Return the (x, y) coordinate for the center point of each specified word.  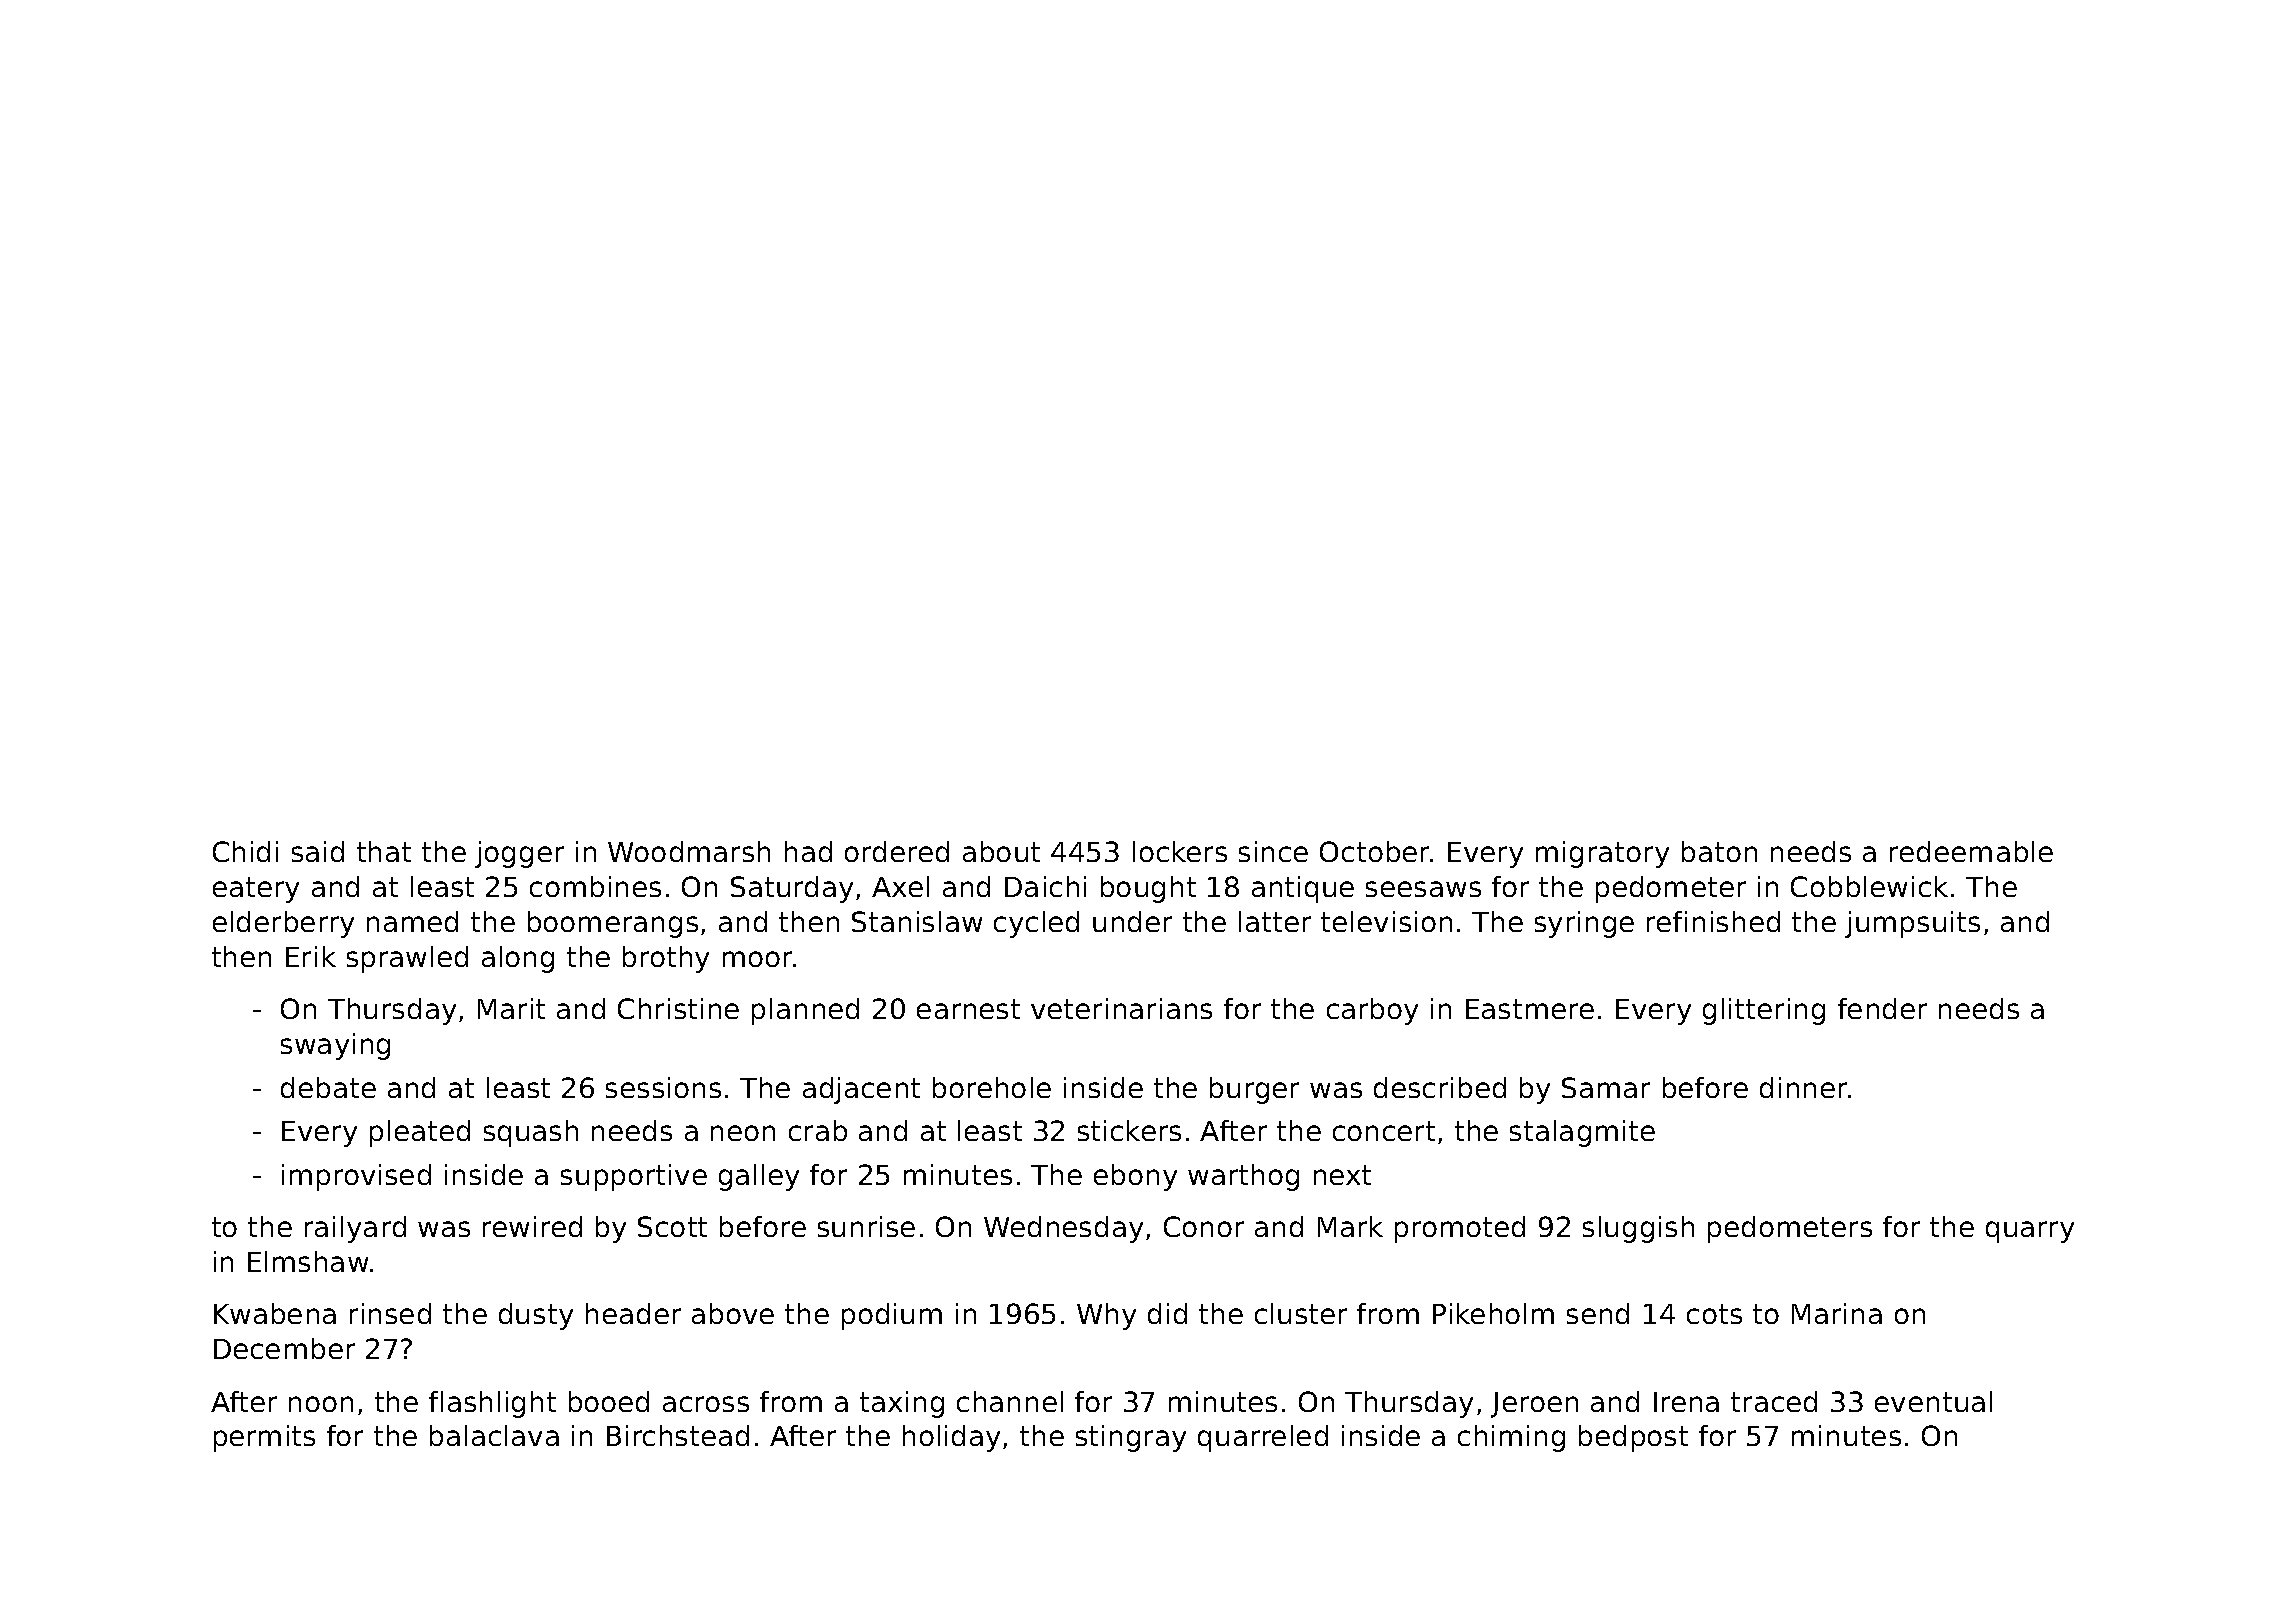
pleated (420, 1133)
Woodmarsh (689, 851)
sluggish (1638, 1229)
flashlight (492, 1404)
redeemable (1971, 851)
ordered (897, 851)
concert (1384, 1131)
